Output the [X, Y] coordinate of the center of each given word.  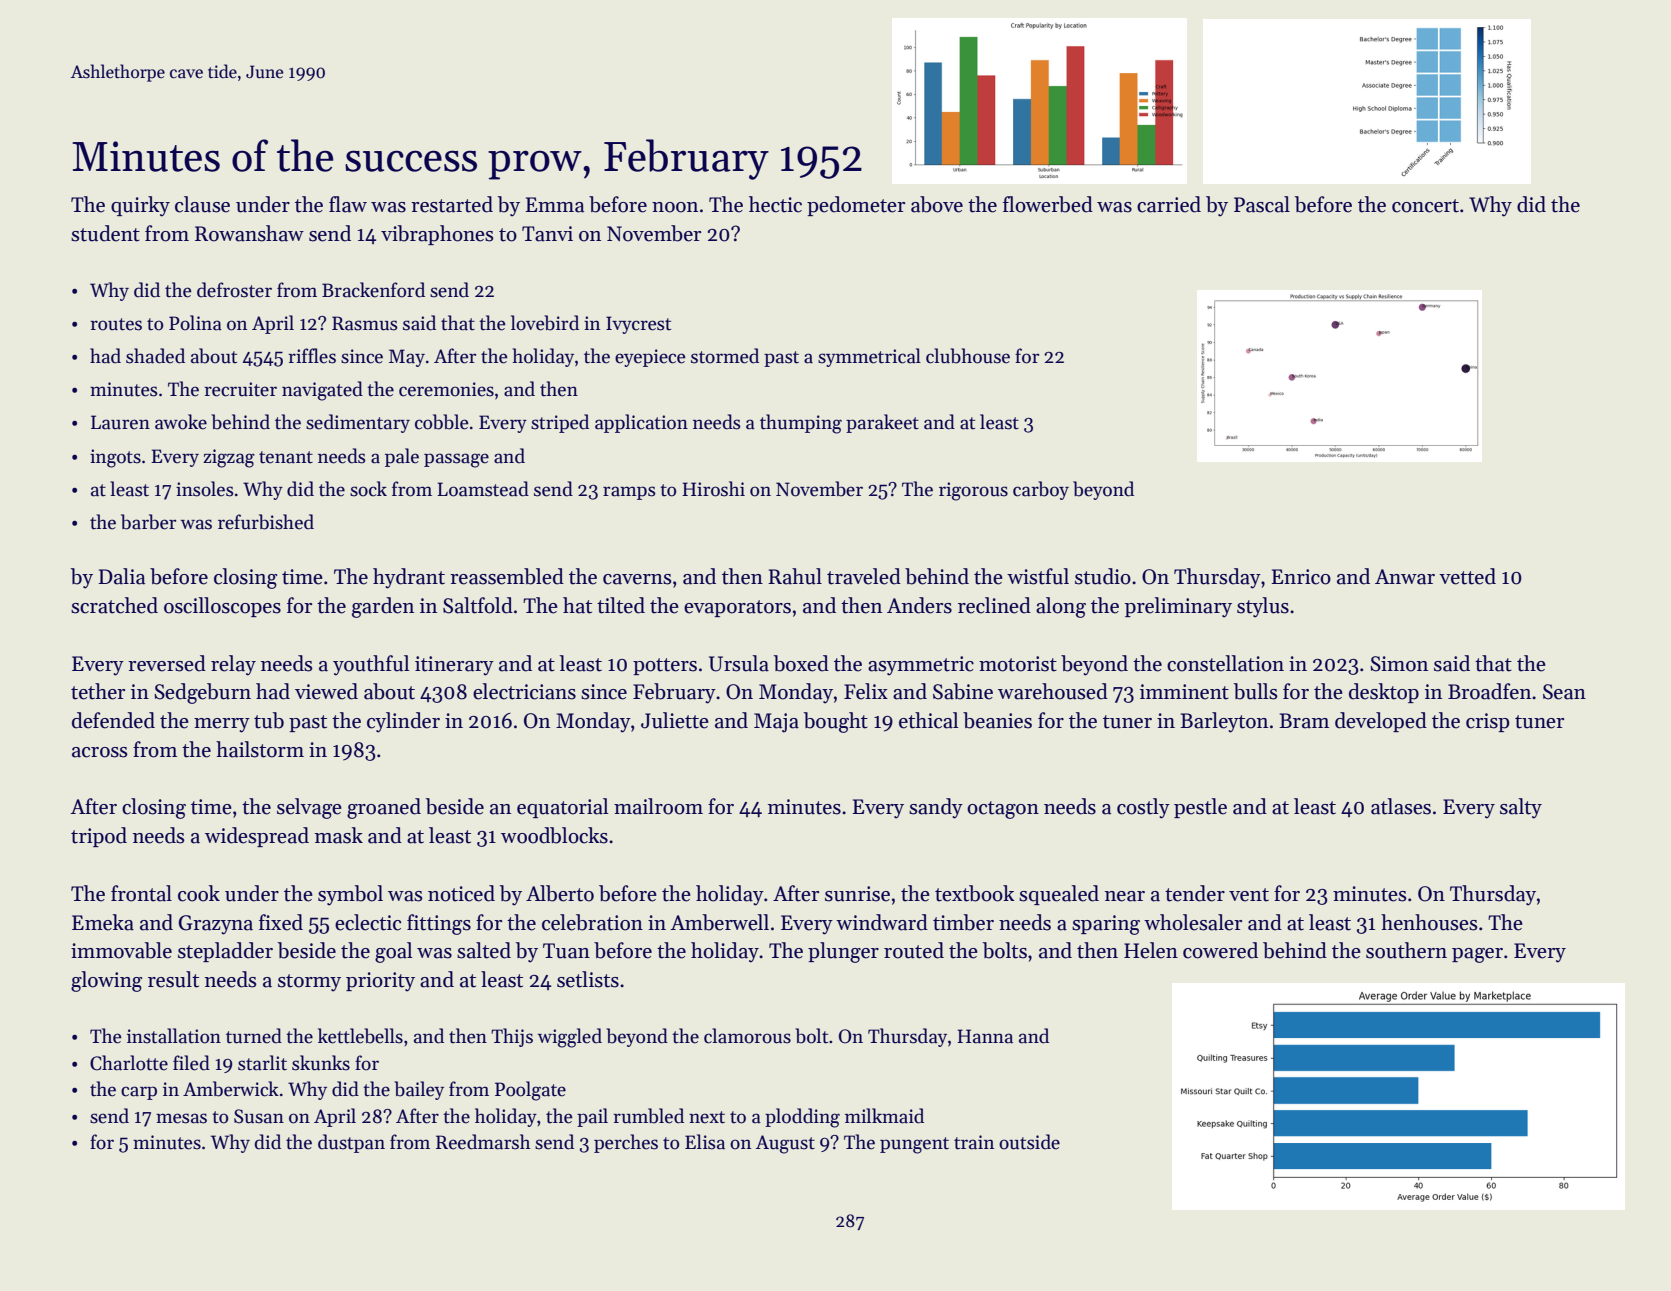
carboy [1041, 490]
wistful [1038, 576]
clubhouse [968, 356]
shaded [155, 356]
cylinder [403, 722]
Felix [866, 691]
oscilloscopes [222, 607]
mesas [181, 1118]
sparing [1106, 925]
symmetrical [869, 357]
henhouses [1429, 922]
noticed [461, 893]
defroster [234, 290]
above [937, 204]
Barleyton [1224, 722]
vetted [1467, 576]
